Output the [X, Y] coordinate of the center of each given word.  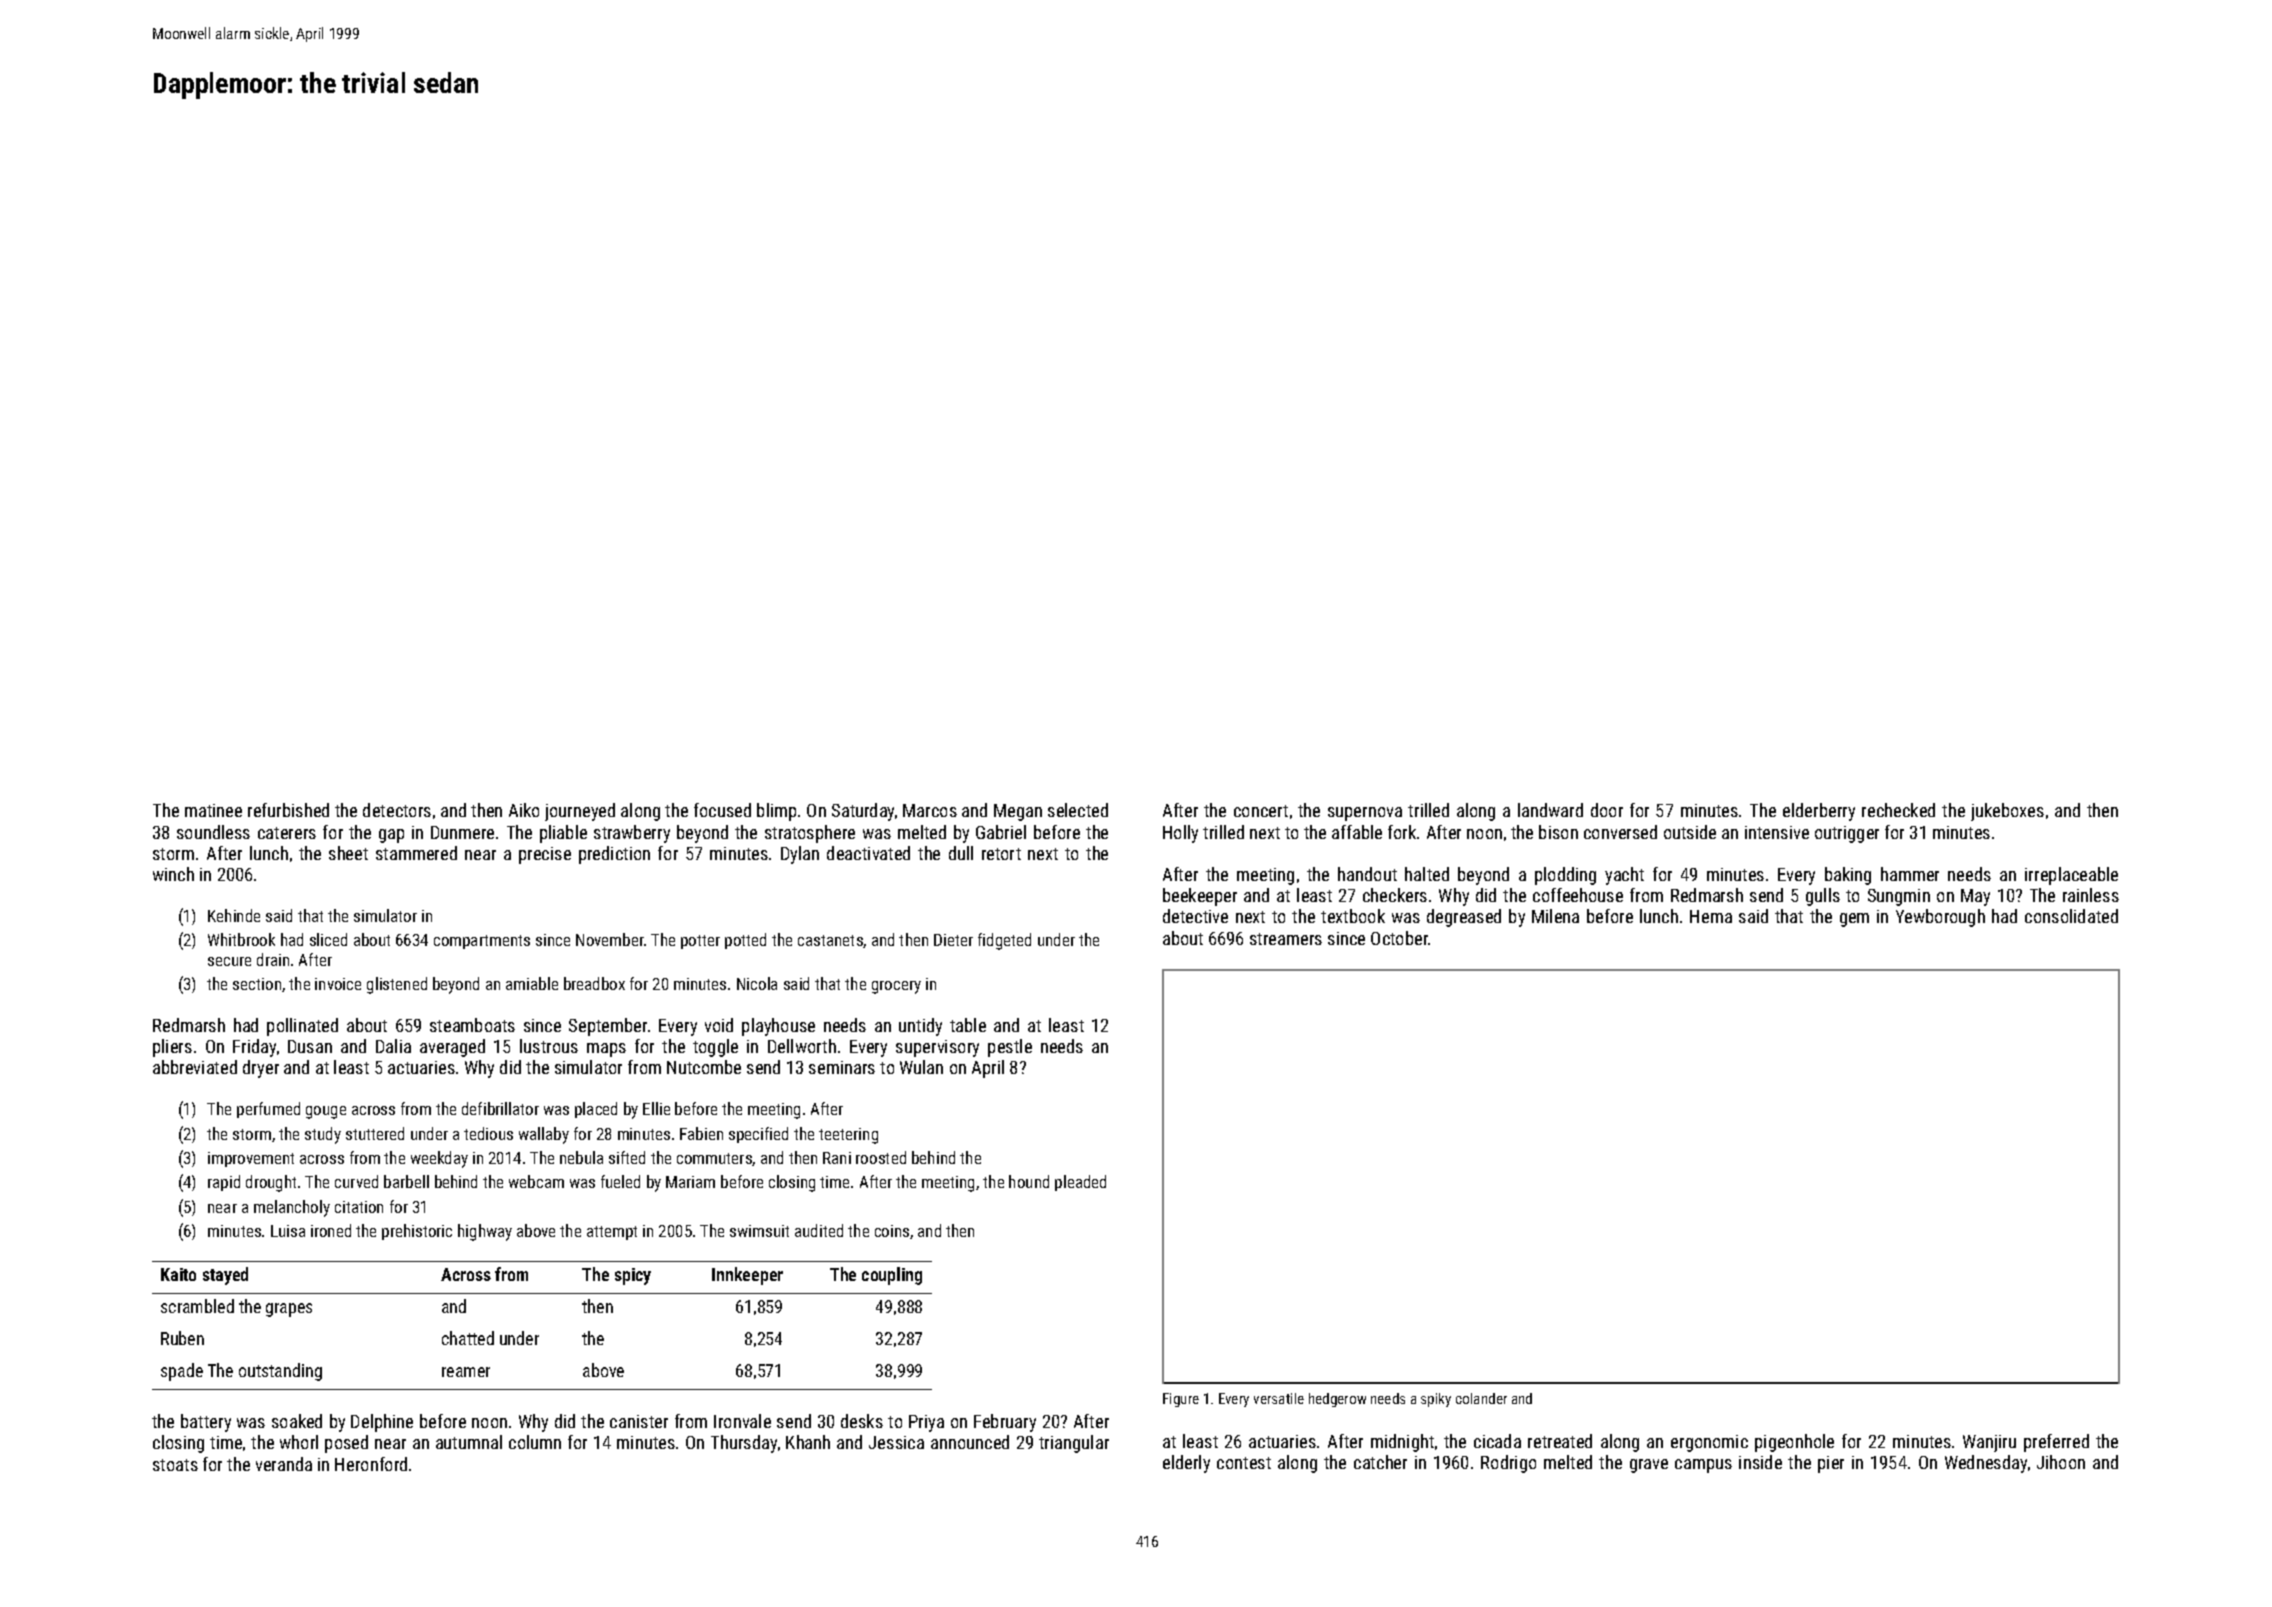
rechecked [1898, 810]
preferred [2056, 1443]
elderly [1186, 1464]
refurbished [288, 810]
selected [1078, 810]
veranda [284, 1464]
